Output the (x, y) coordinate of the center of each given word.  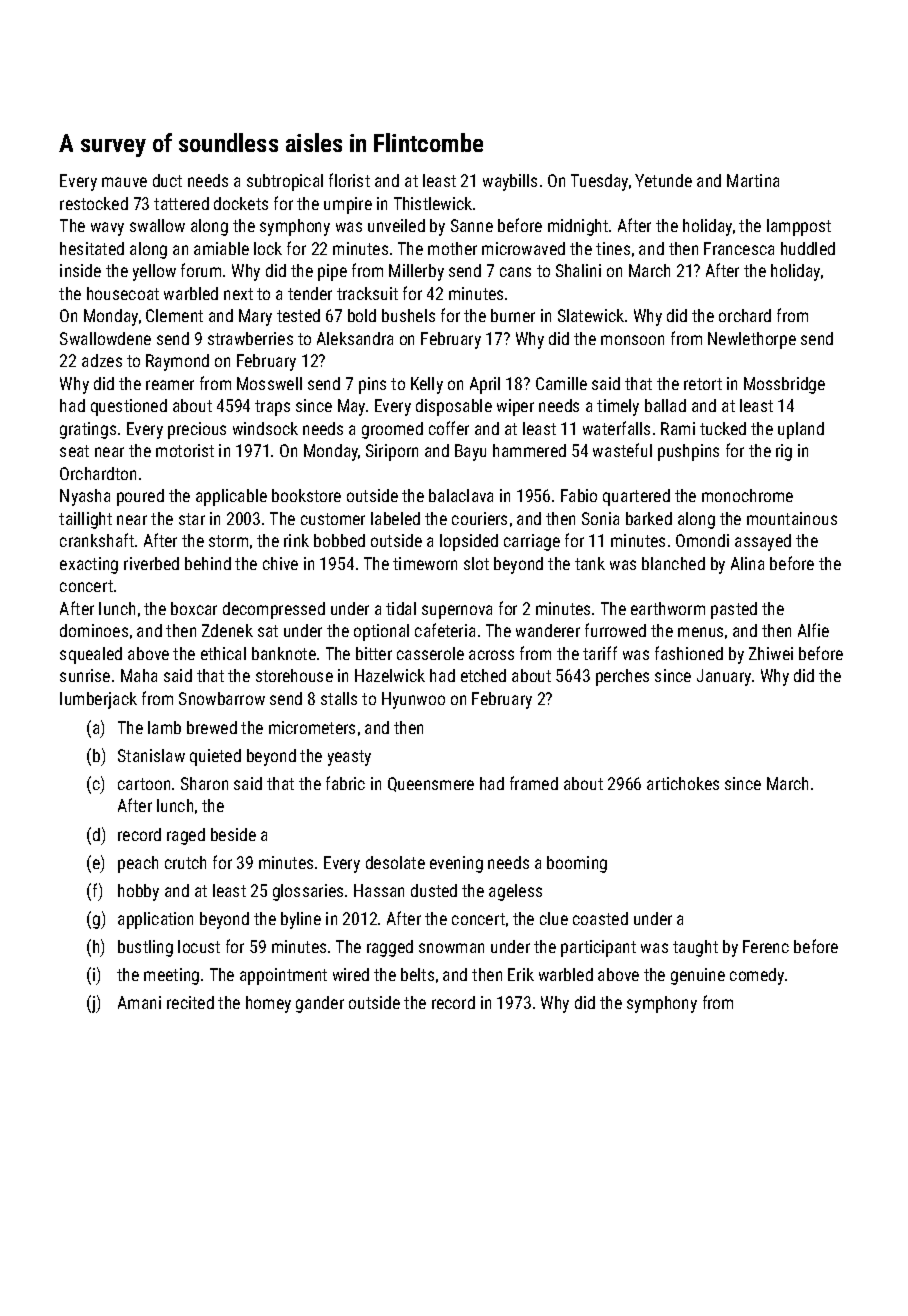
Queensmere (431, 784)
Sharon (204, 783)
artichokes (683, 783)
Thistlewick (433, 203)
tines (613, 248)
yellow (154, 272)
